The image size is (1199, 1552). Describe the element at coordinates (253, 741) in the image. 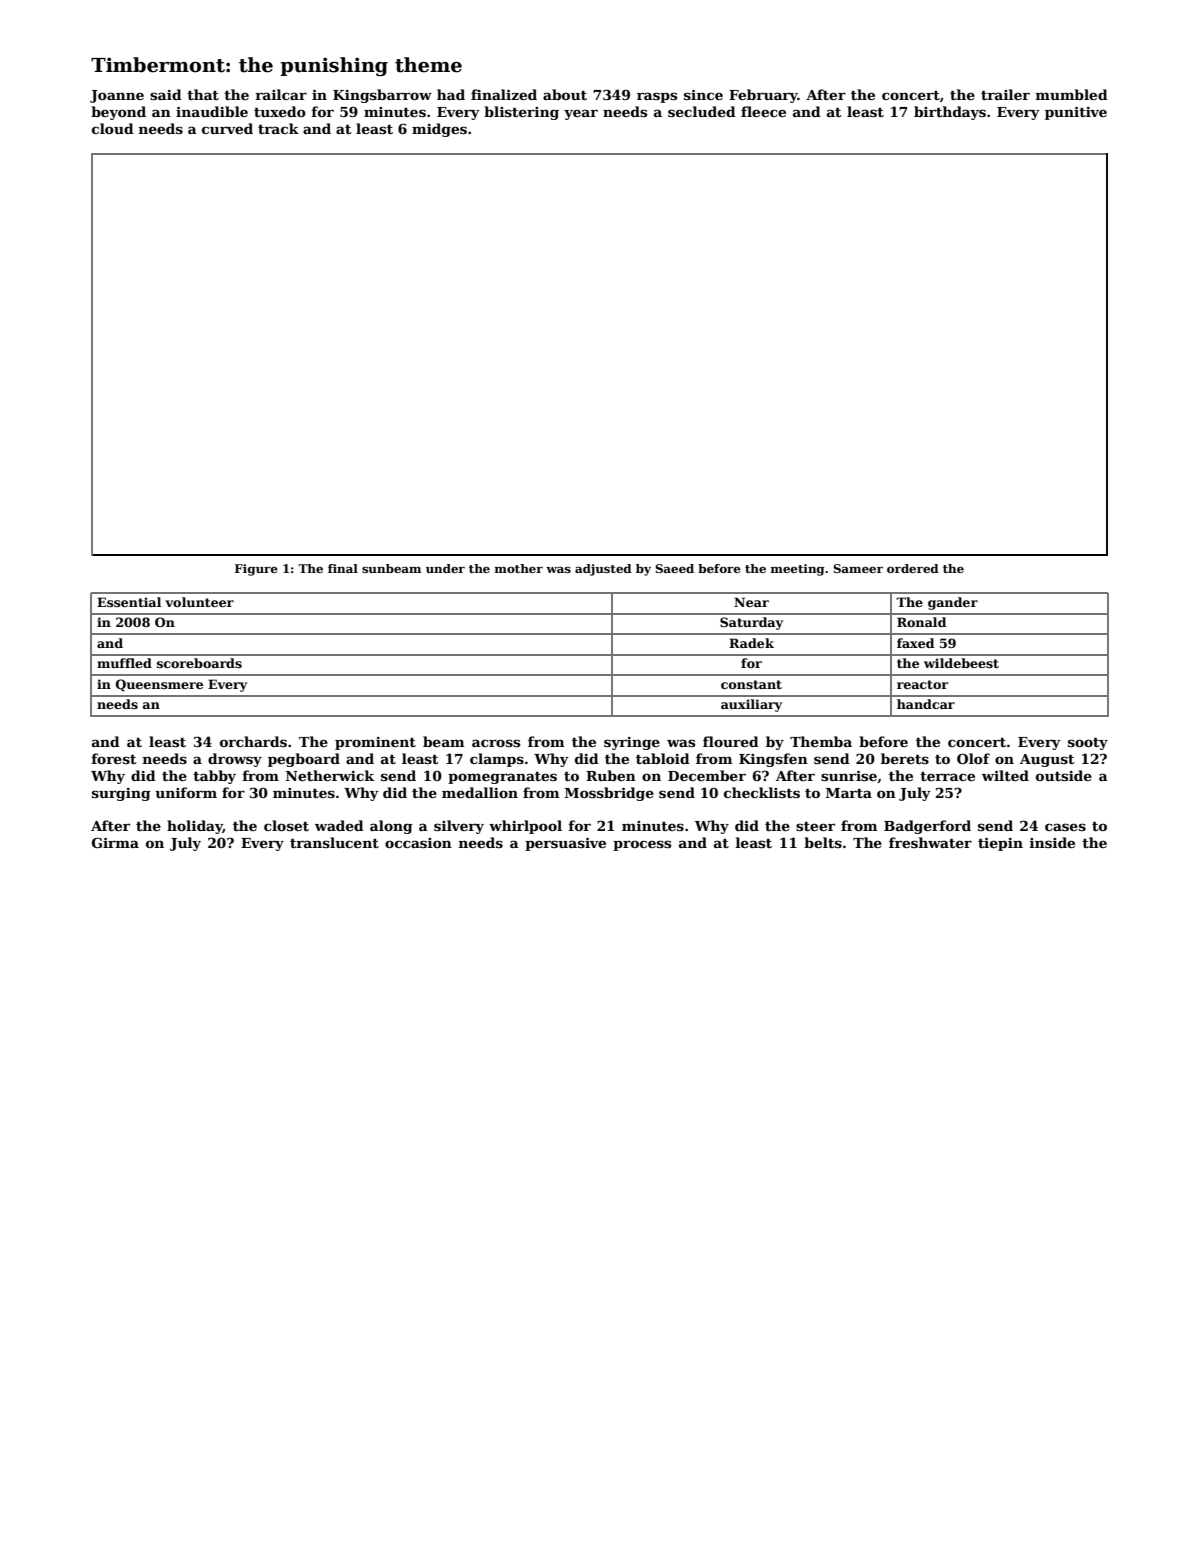

I see `orchards` at that location.
